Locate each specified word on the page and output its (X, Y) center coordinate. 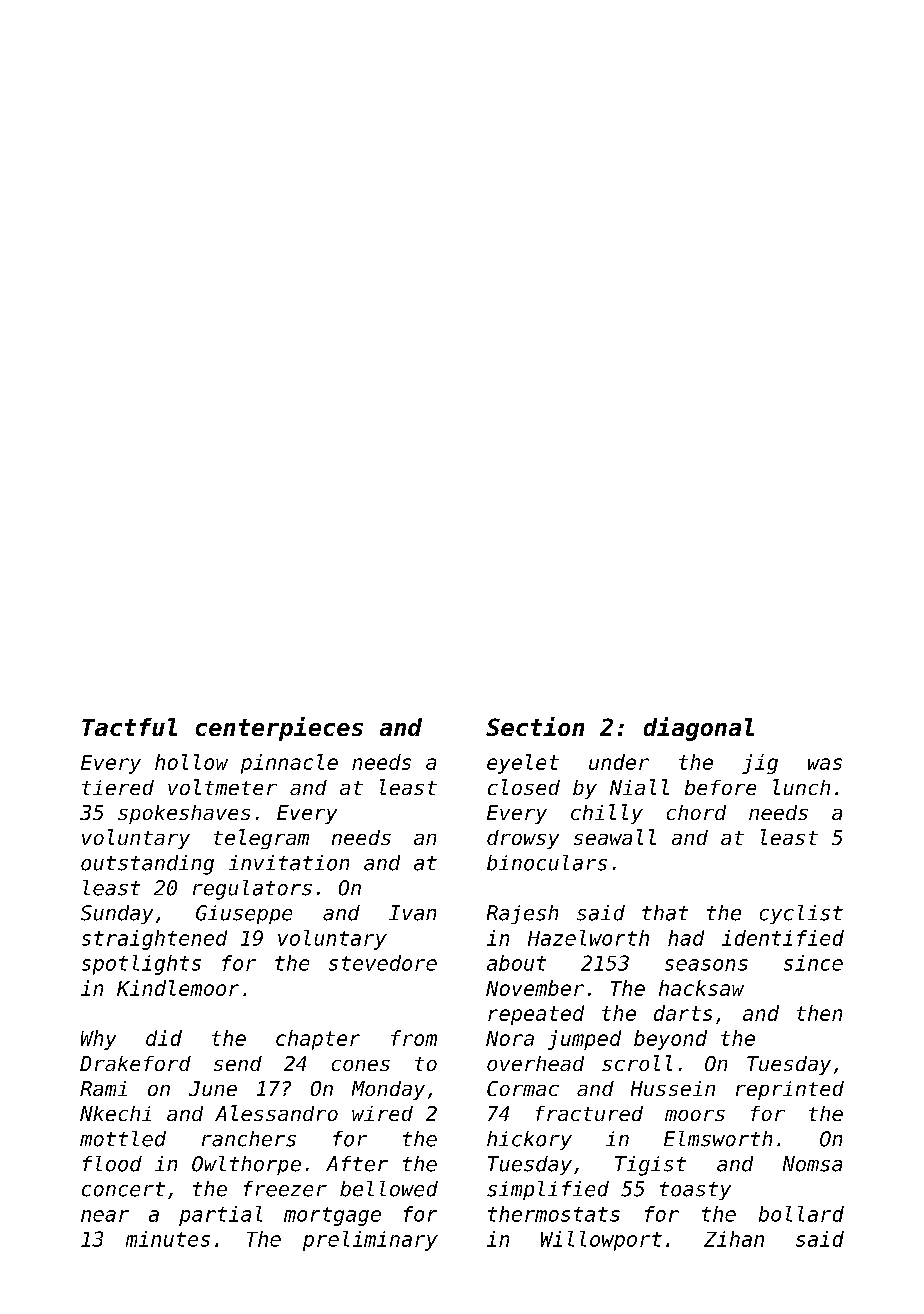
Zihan (734, 1239)
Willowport (601, 1241)
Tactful (129, 727)
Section (535, 726)
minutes (168, 1239)
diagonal (699, 729)
